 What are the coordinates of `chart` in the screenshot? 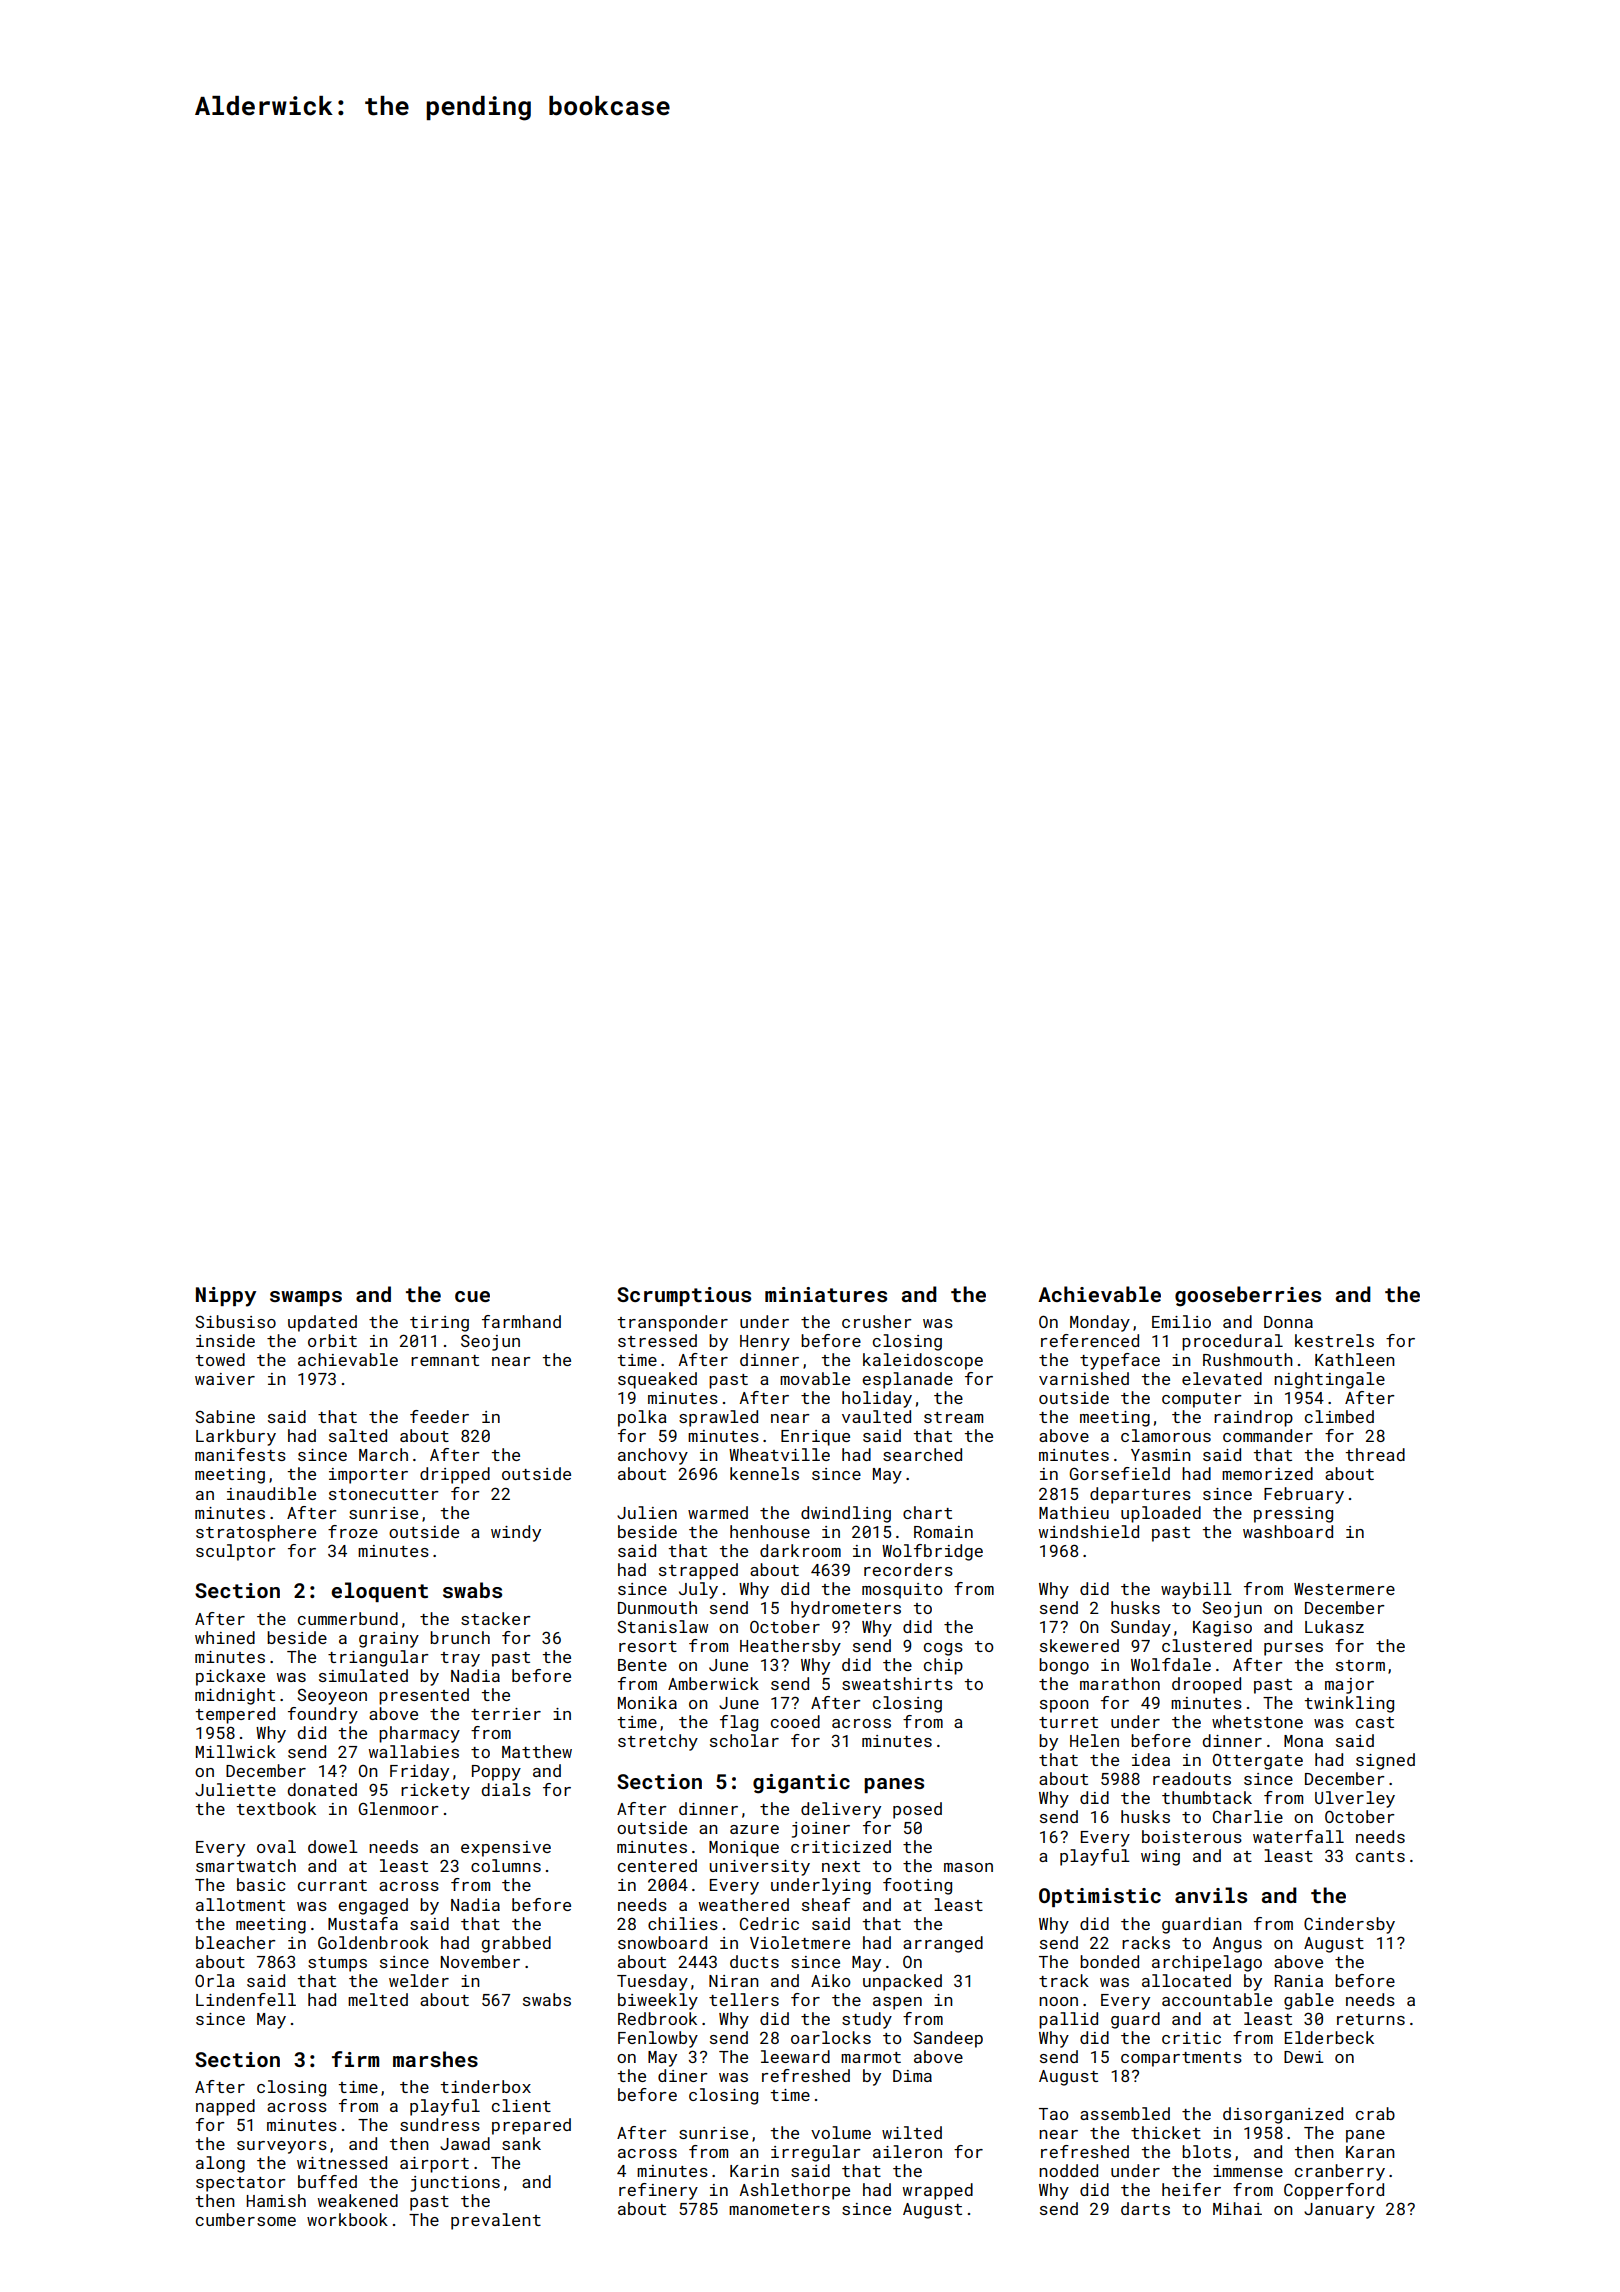 It's located at (927, 1512).
